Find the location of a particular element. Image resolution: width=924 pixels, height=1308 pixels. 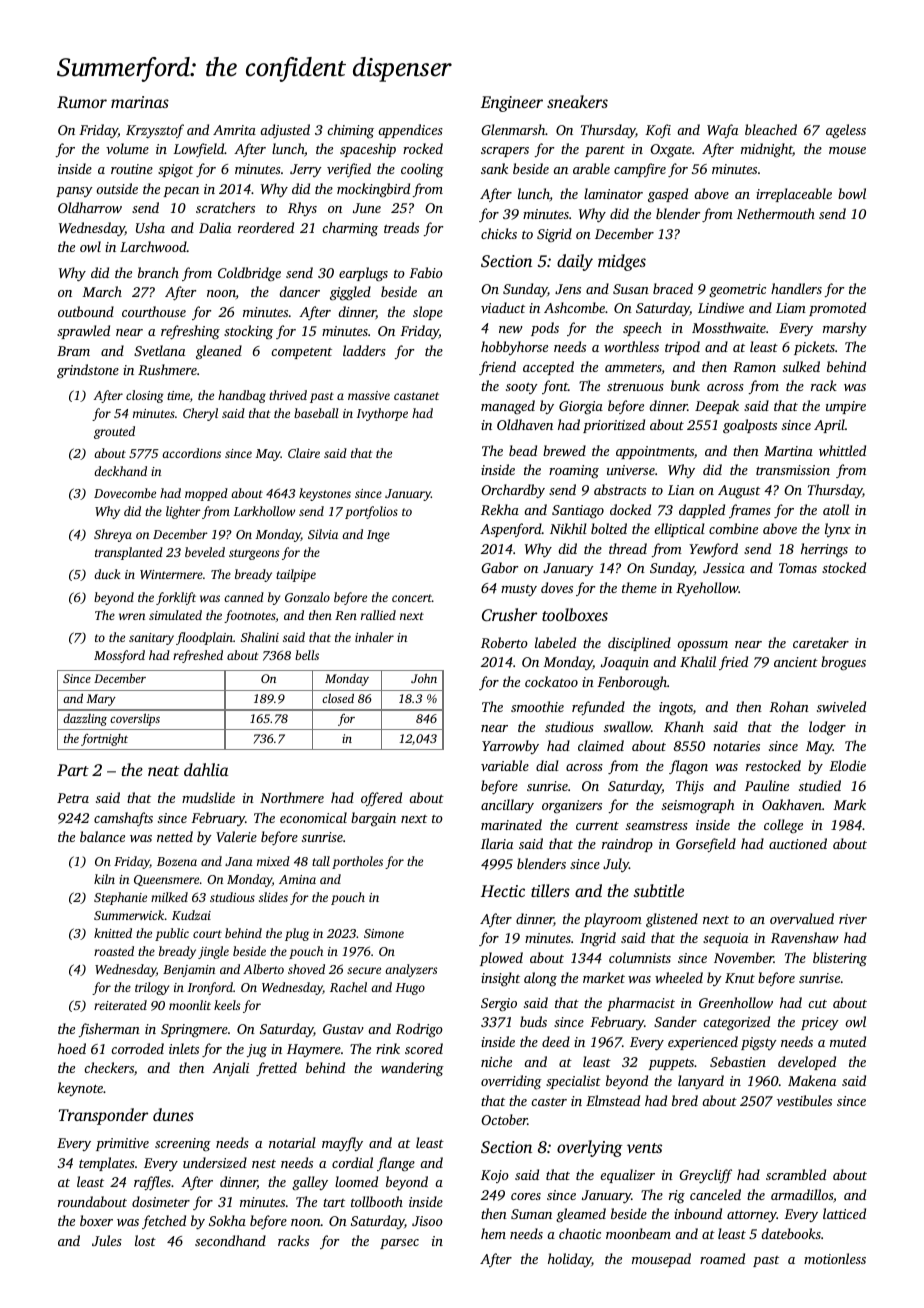

auctioned is located at coordinates (798, 843).
